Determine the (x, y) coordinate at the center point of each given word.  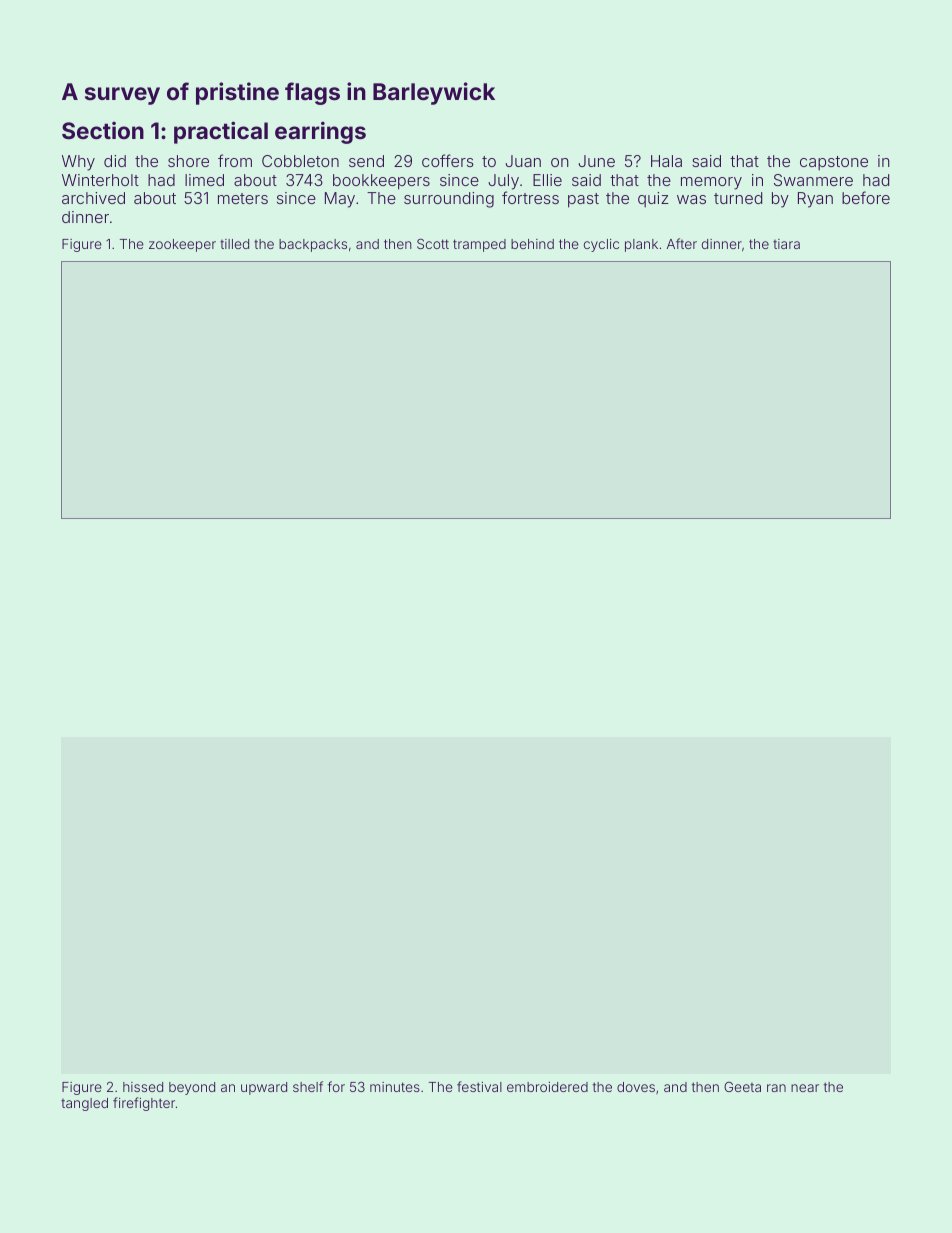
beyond (192, 1088)
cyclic (601, 245)
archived (93, 198)
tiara (786, 244)
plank (641, 245)
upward (264, 1088)
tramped (479, 245)
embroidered (547, 1087)
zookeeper (182, 245)
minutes (395, 1087)
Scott (433, 244)
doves (636, 1087)
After (682, 243)
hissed (143, 1087)
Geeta (742, 1087)
